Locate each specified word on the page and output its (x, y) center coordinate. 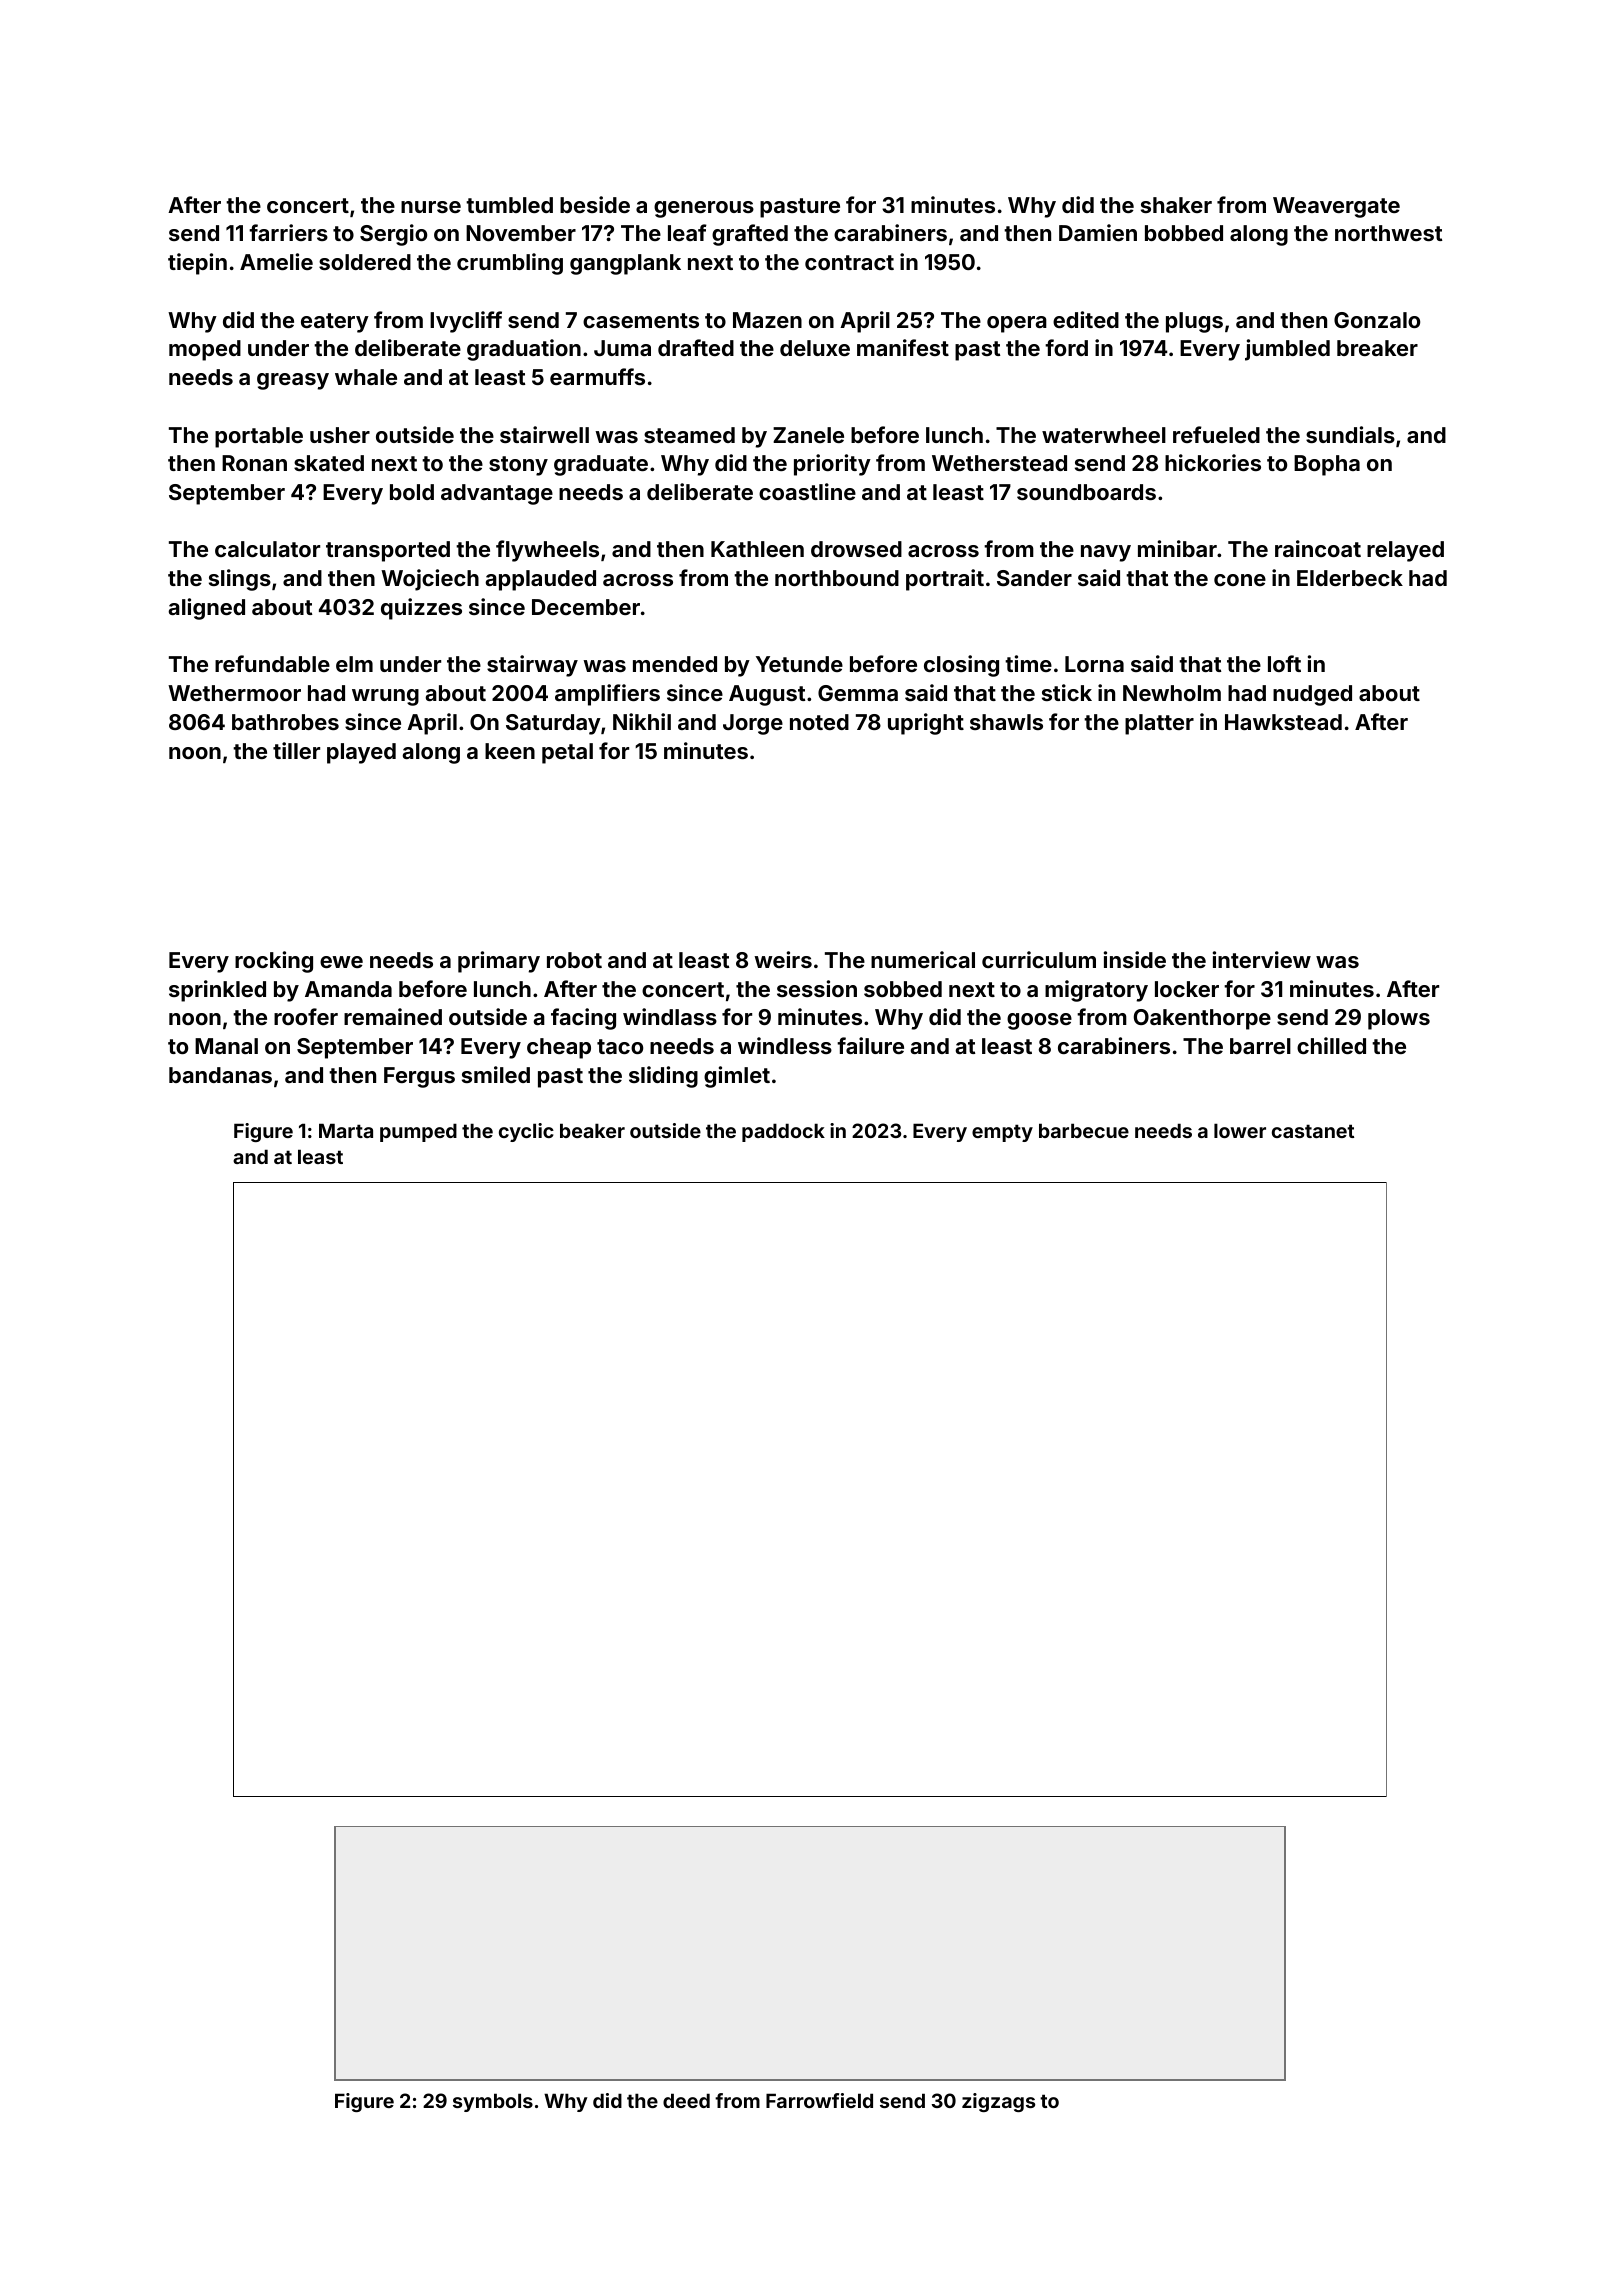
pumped (418, 1132)
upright (926, 724)
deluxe (815, 348)
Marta (346, 1130)
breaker (1377, 348)
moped (205, 350)
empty (1002, 1133)
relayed (1405, 551)
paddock (783, 1132)
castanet (1313, 1131)
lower (1240, 1130)
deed (686, 2100)
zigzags (998, 2102)
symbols (493, 2102)
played (361, 753)
